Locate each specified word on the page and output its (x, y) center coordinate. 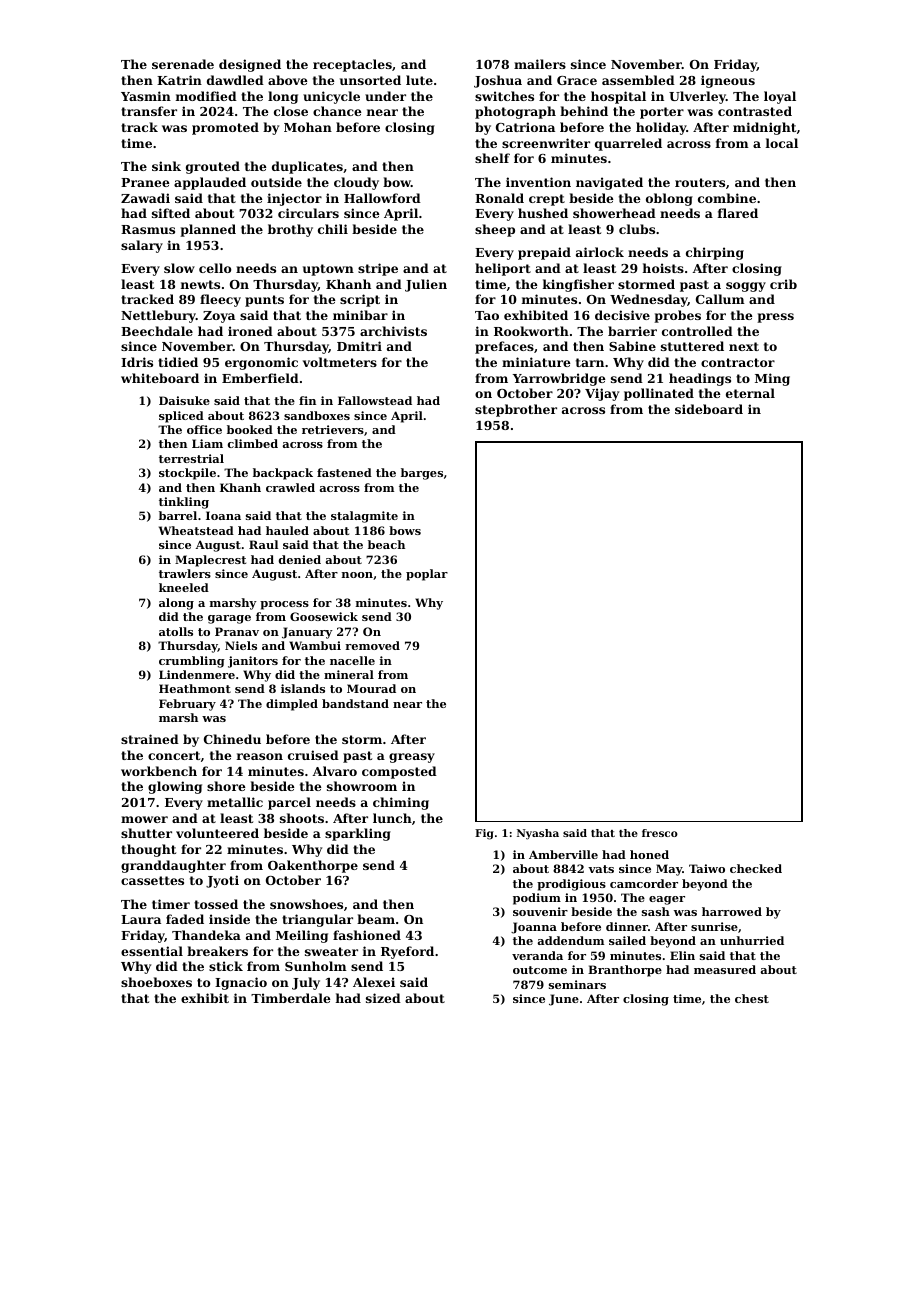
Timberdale (290, 998)
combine (727, 198)
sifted (171, 213)
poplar (427, 575)
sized (383, 998)
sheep (495, 230)
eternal (750, 393)
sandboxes (317, 415)
